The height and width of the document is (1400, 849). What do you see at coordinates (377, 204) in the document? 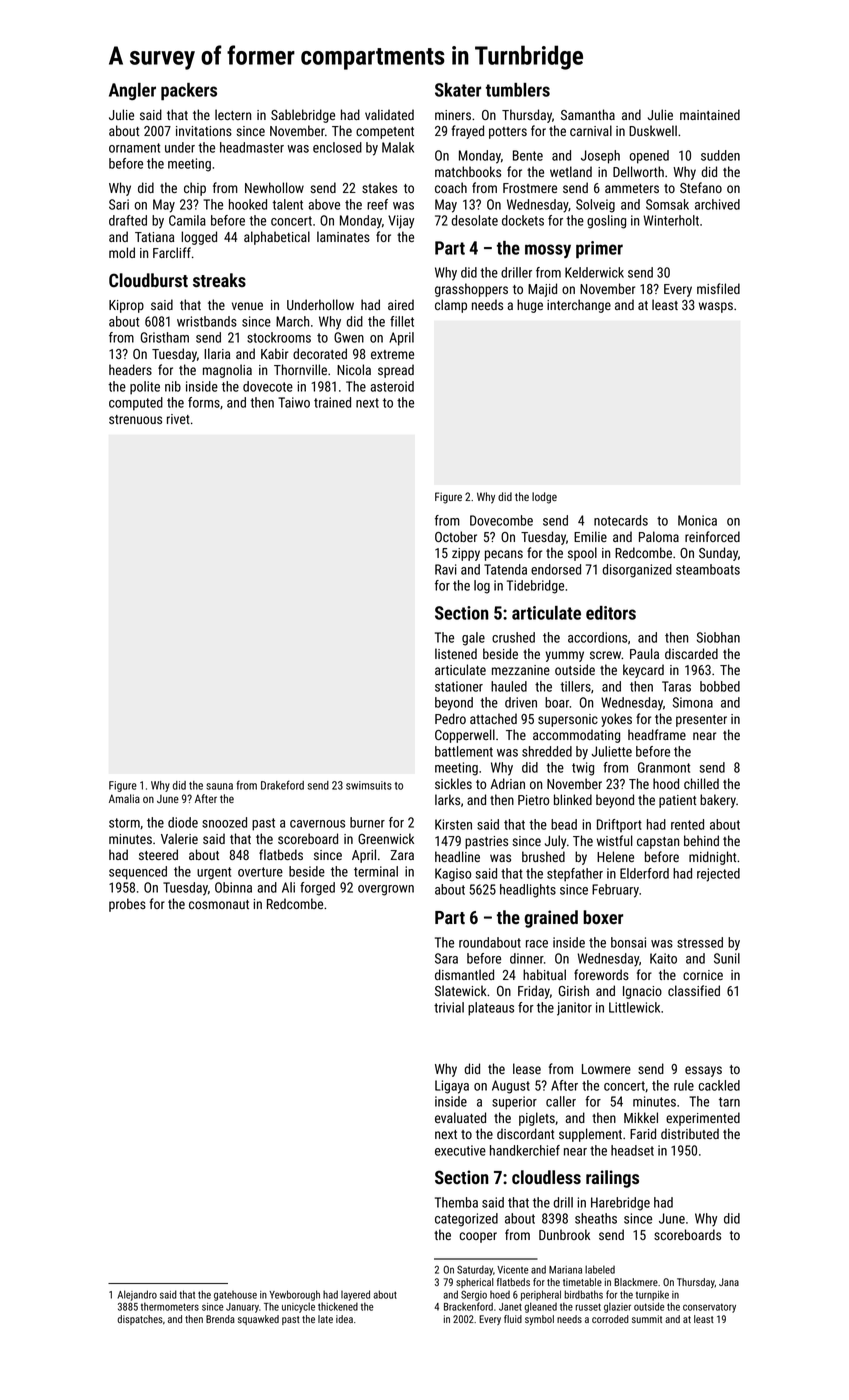
I see `reef` at bounding box center [377, 204].
